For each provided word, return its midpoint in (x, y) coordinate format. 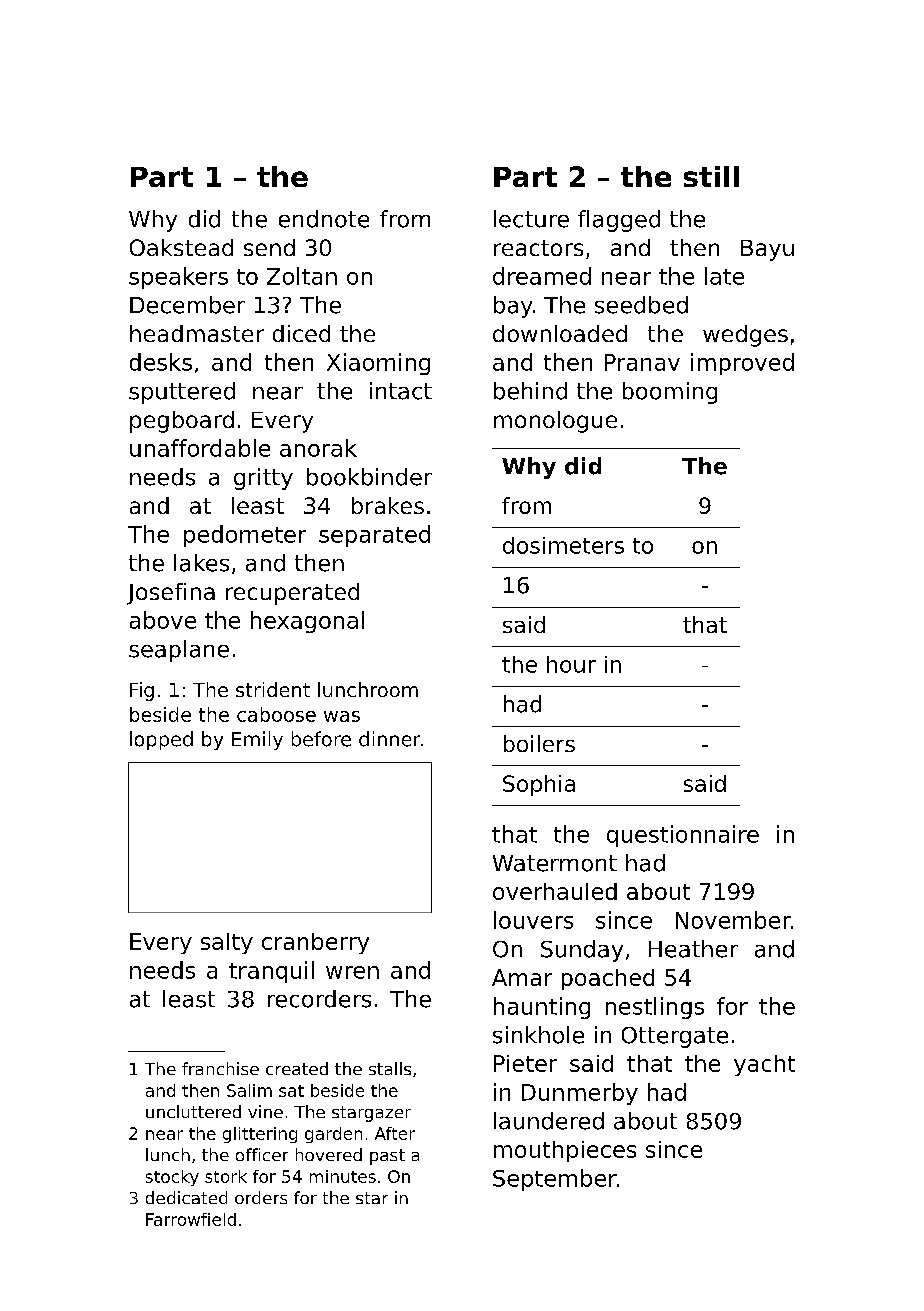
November (733, 920)
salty (227, 943)
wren (352, 972)
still (711, 176)
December (187, 305)
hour (571, 664)
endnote (324, 219)
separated (374, 536)
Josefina (171, 594)
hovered (329, 1154)
